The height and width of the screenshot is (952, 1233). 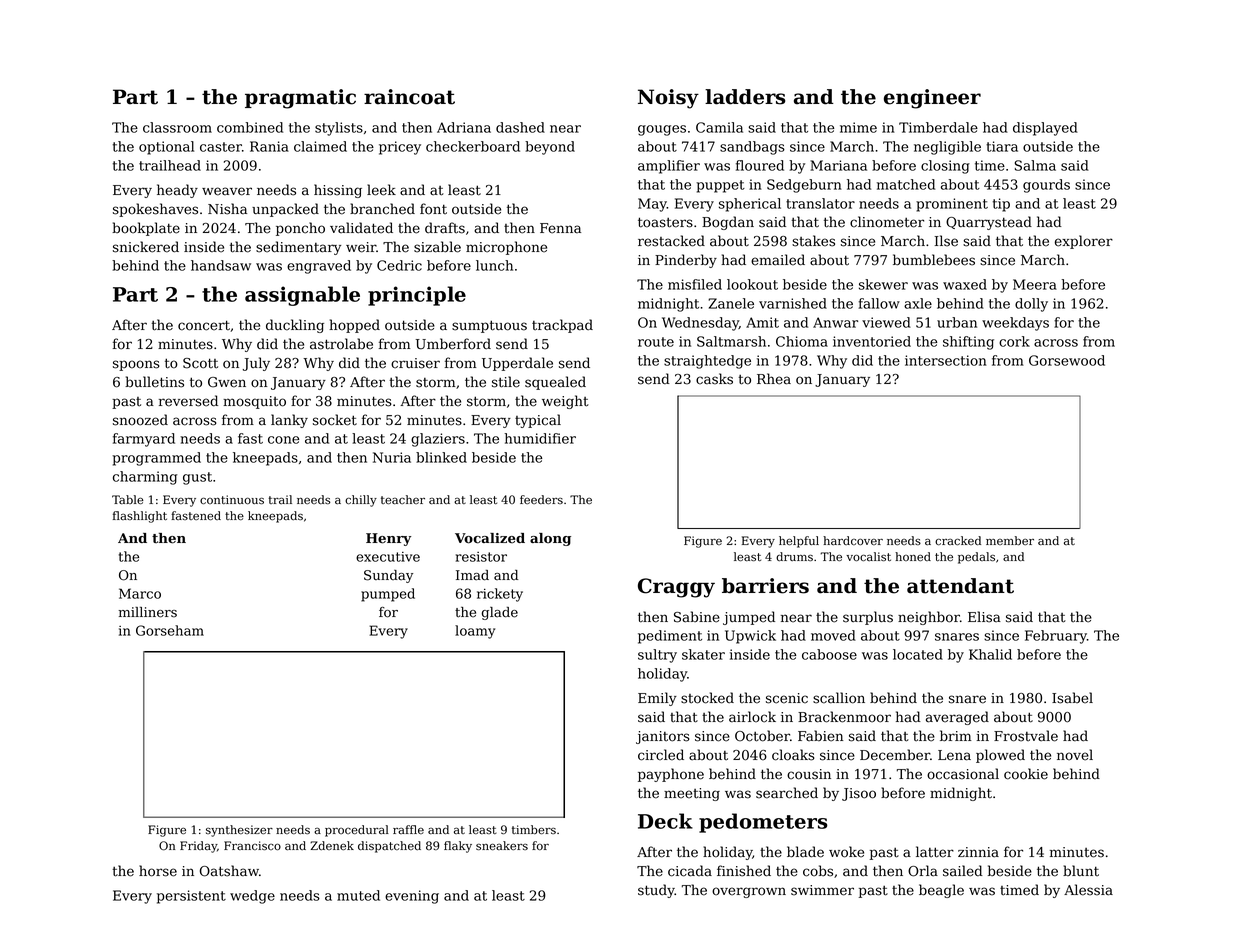 I want to click on Isabel, so click(x=1072, y=698).
